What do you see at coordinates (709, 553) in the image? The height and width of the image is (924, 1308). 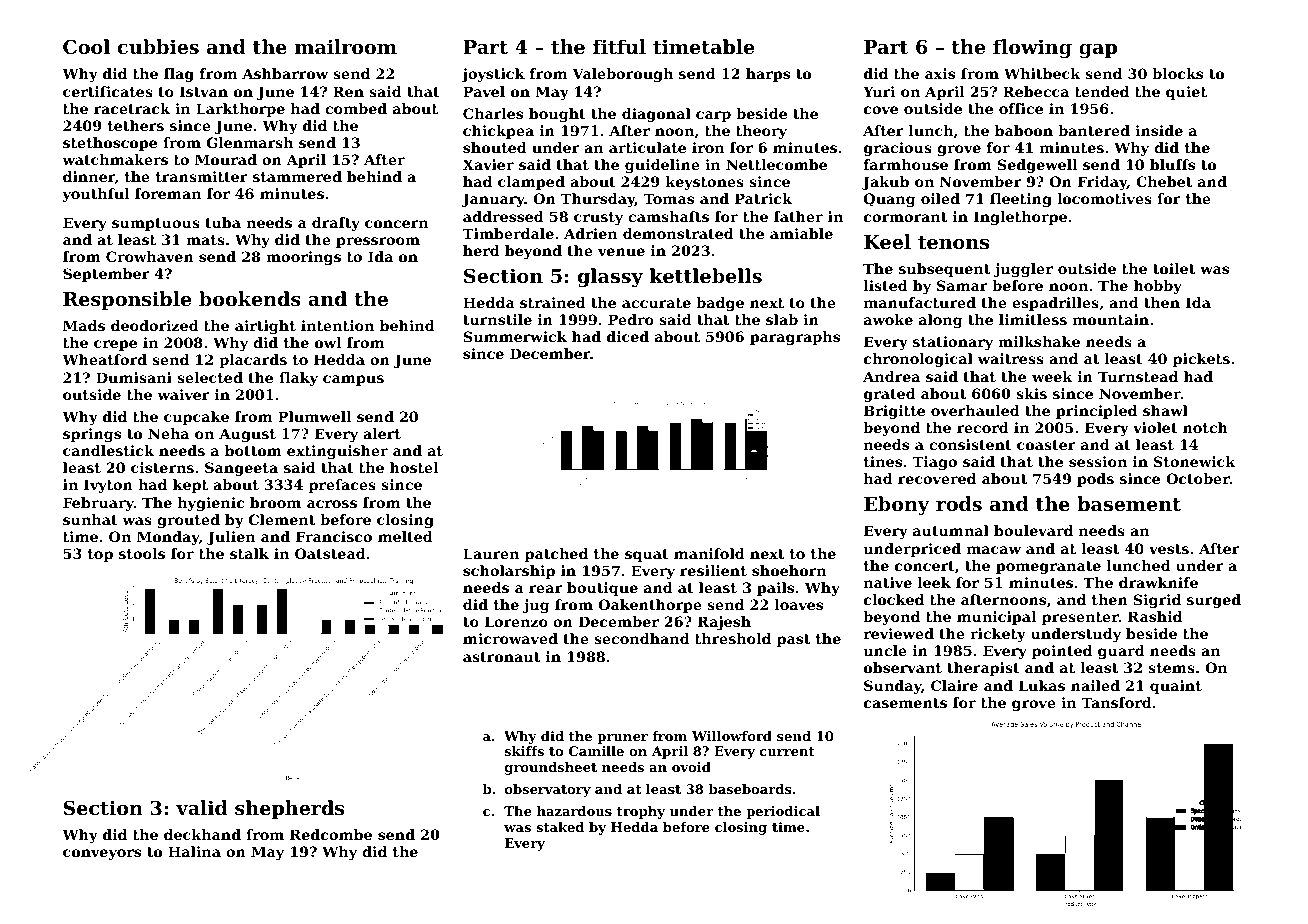 I see `manifold` at bounding box center [709, 553].
